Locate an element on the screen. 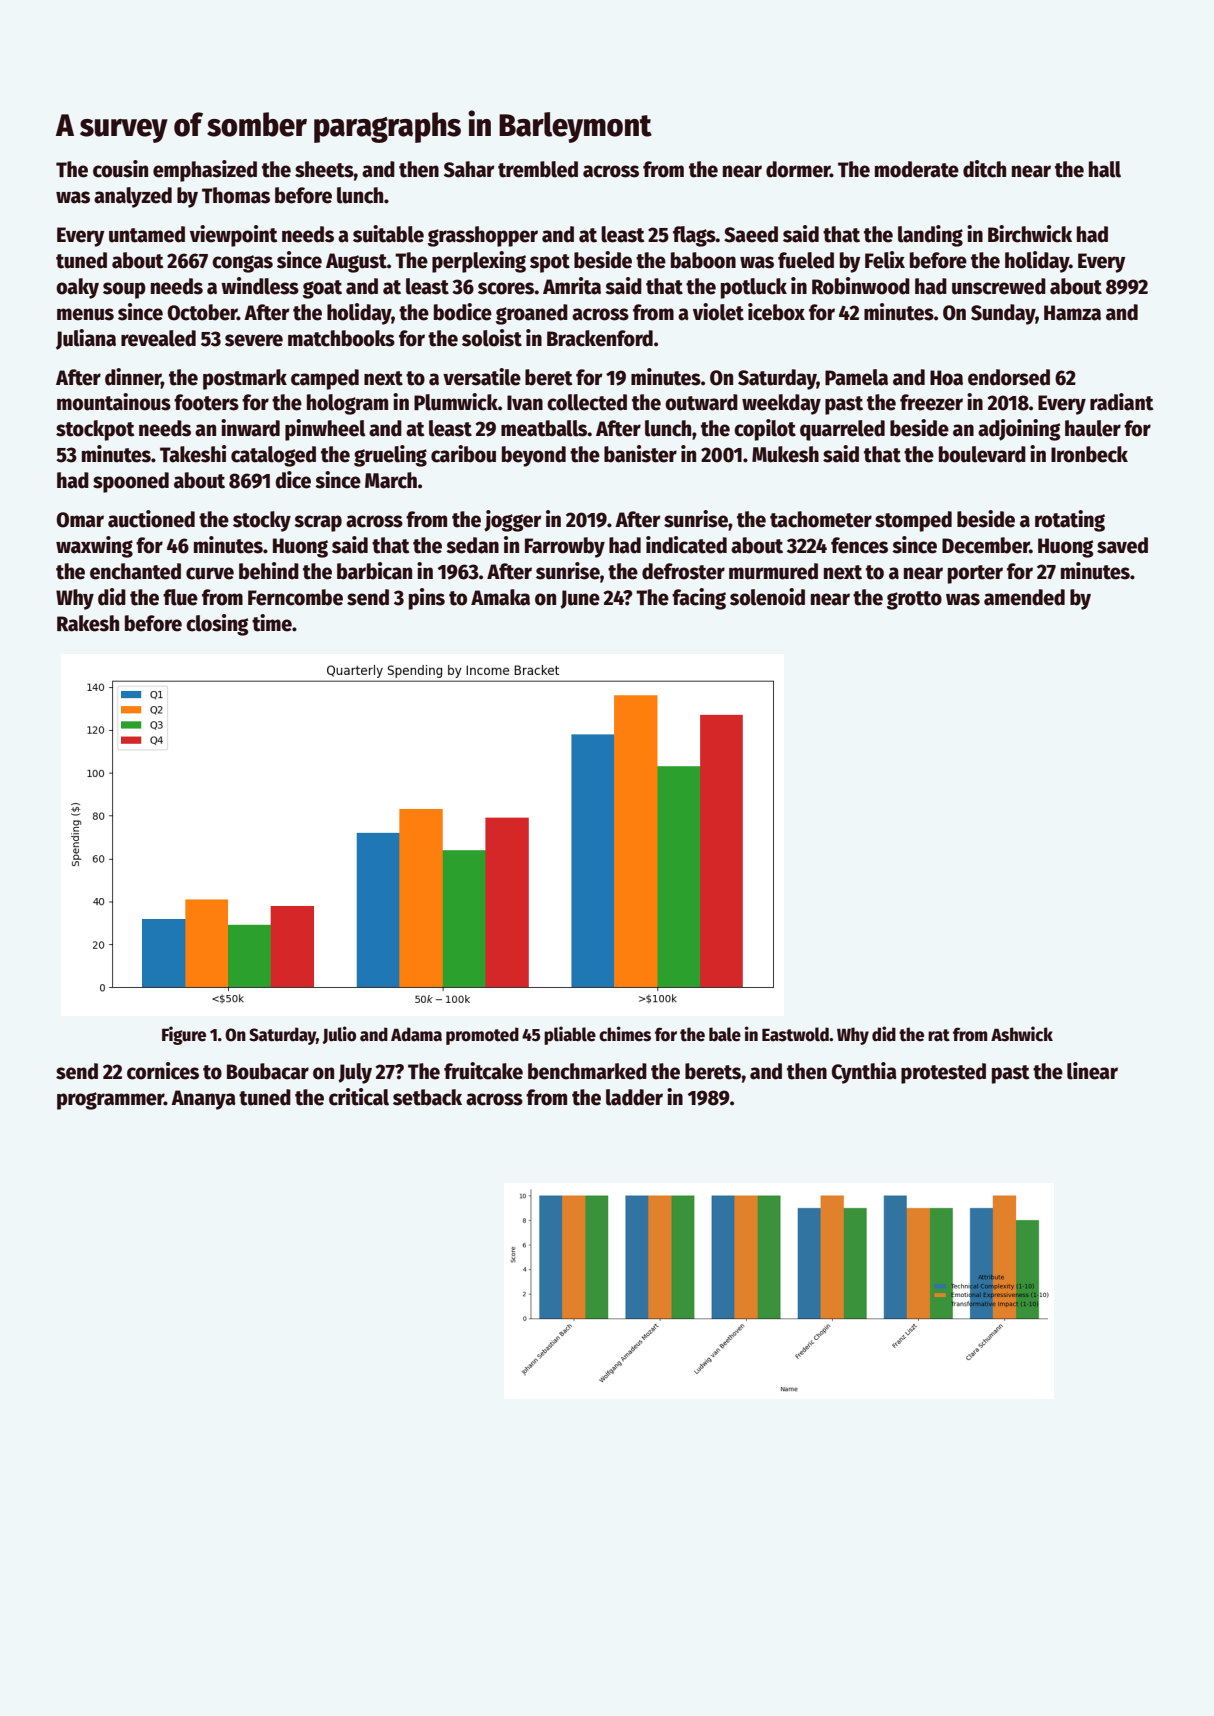  chimes is located at coordinates (625, 1034).
